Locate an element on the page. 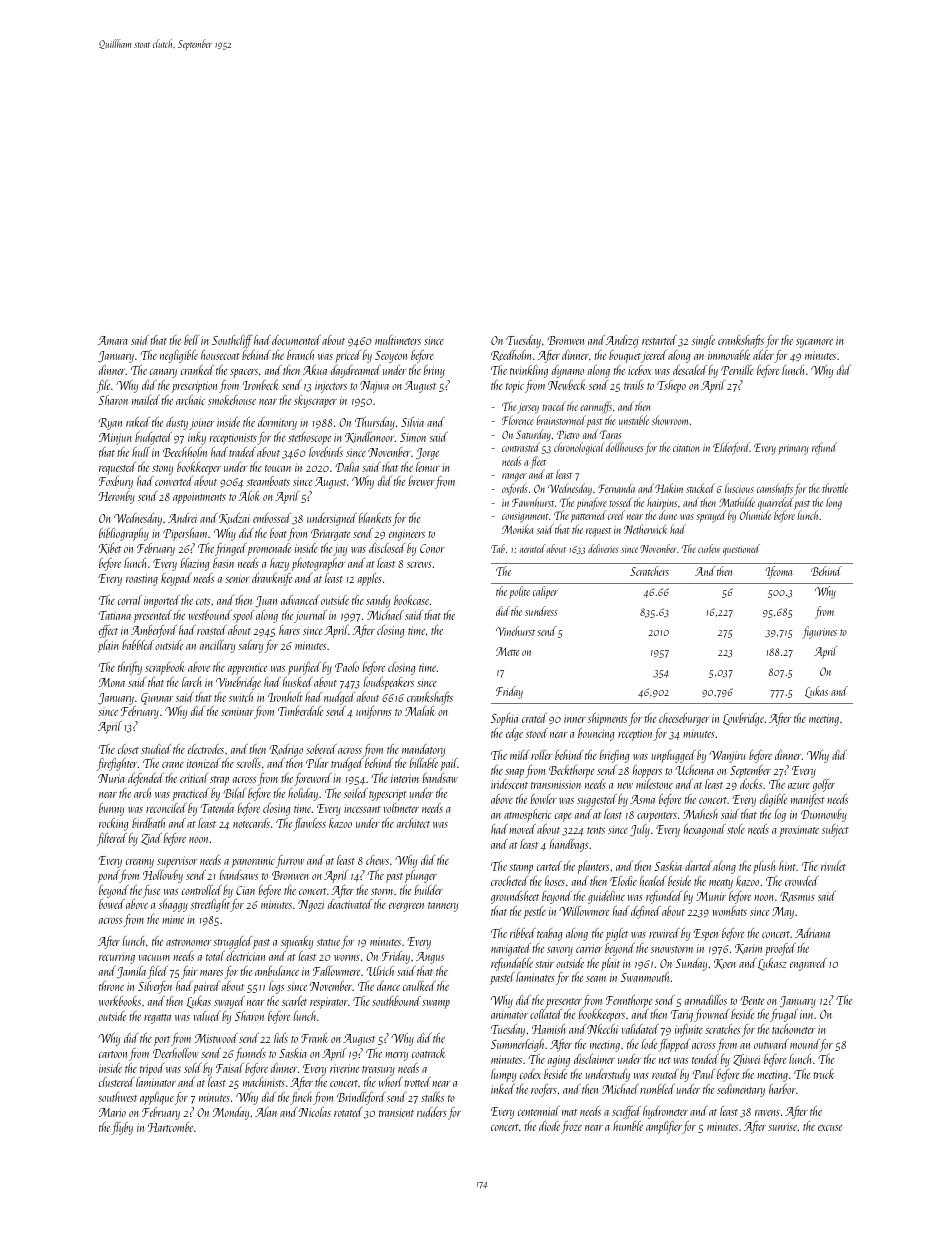 This image has height=1233, width=952. evergreen is located at coordinates (406, 907).
